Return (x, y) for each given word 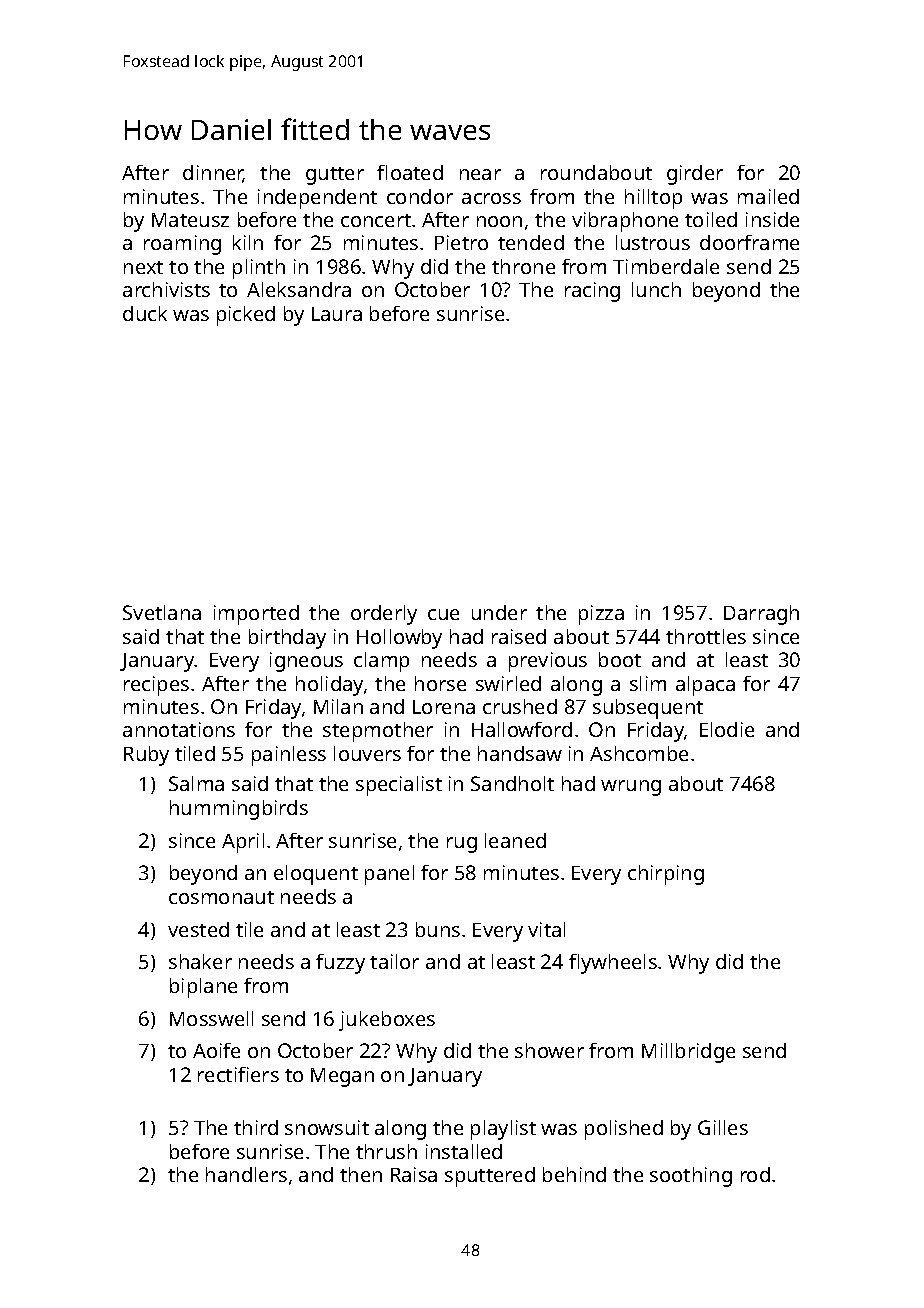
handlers (246, 1174)
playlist (503, 1130)
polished (624, 1130)
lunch (656, 289)
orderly (384, 615)
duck (145, 313)
